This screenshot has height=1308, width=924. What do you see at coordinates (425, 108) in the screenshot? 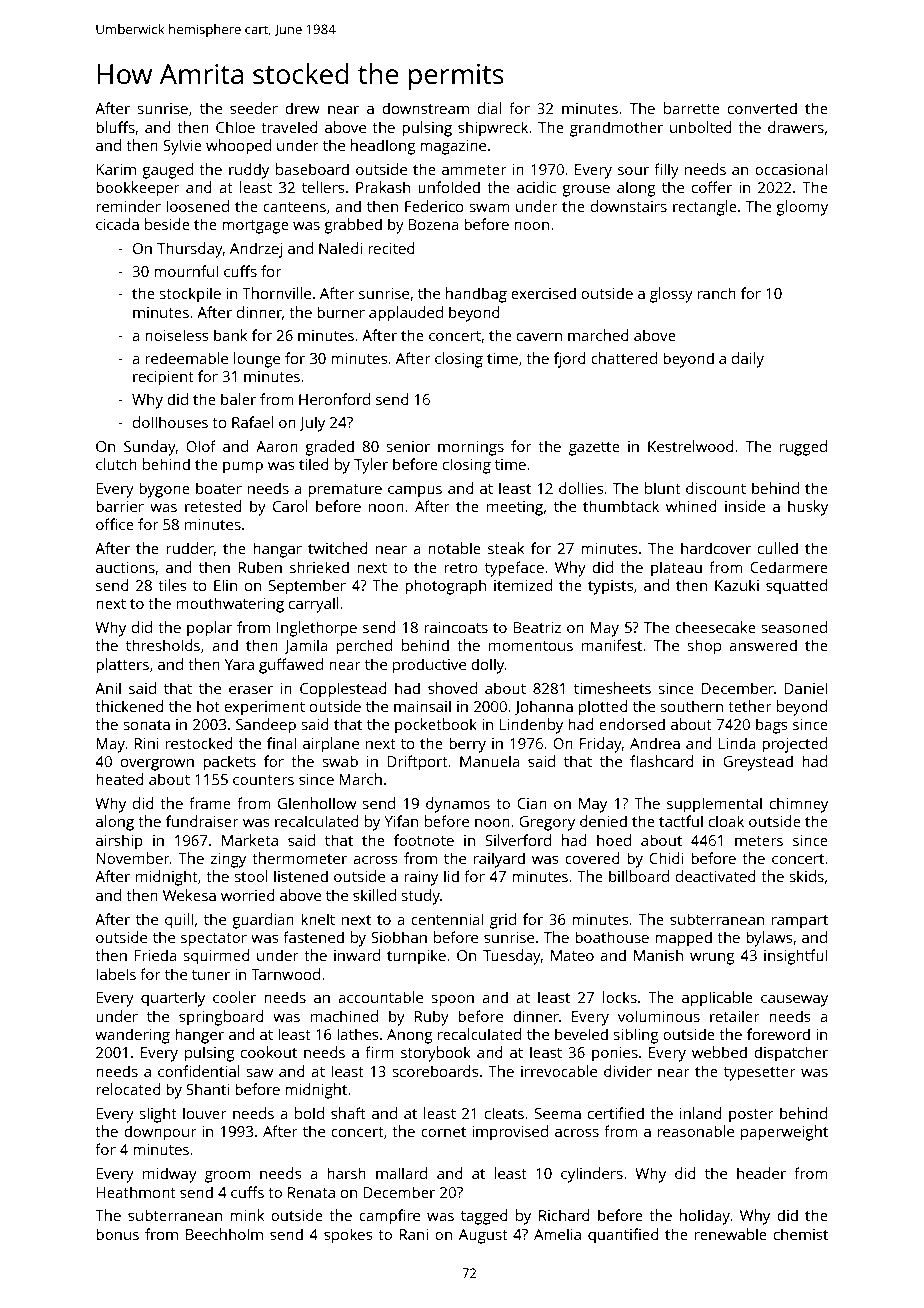
I see `downstream` at bounding box center [425, 108].
